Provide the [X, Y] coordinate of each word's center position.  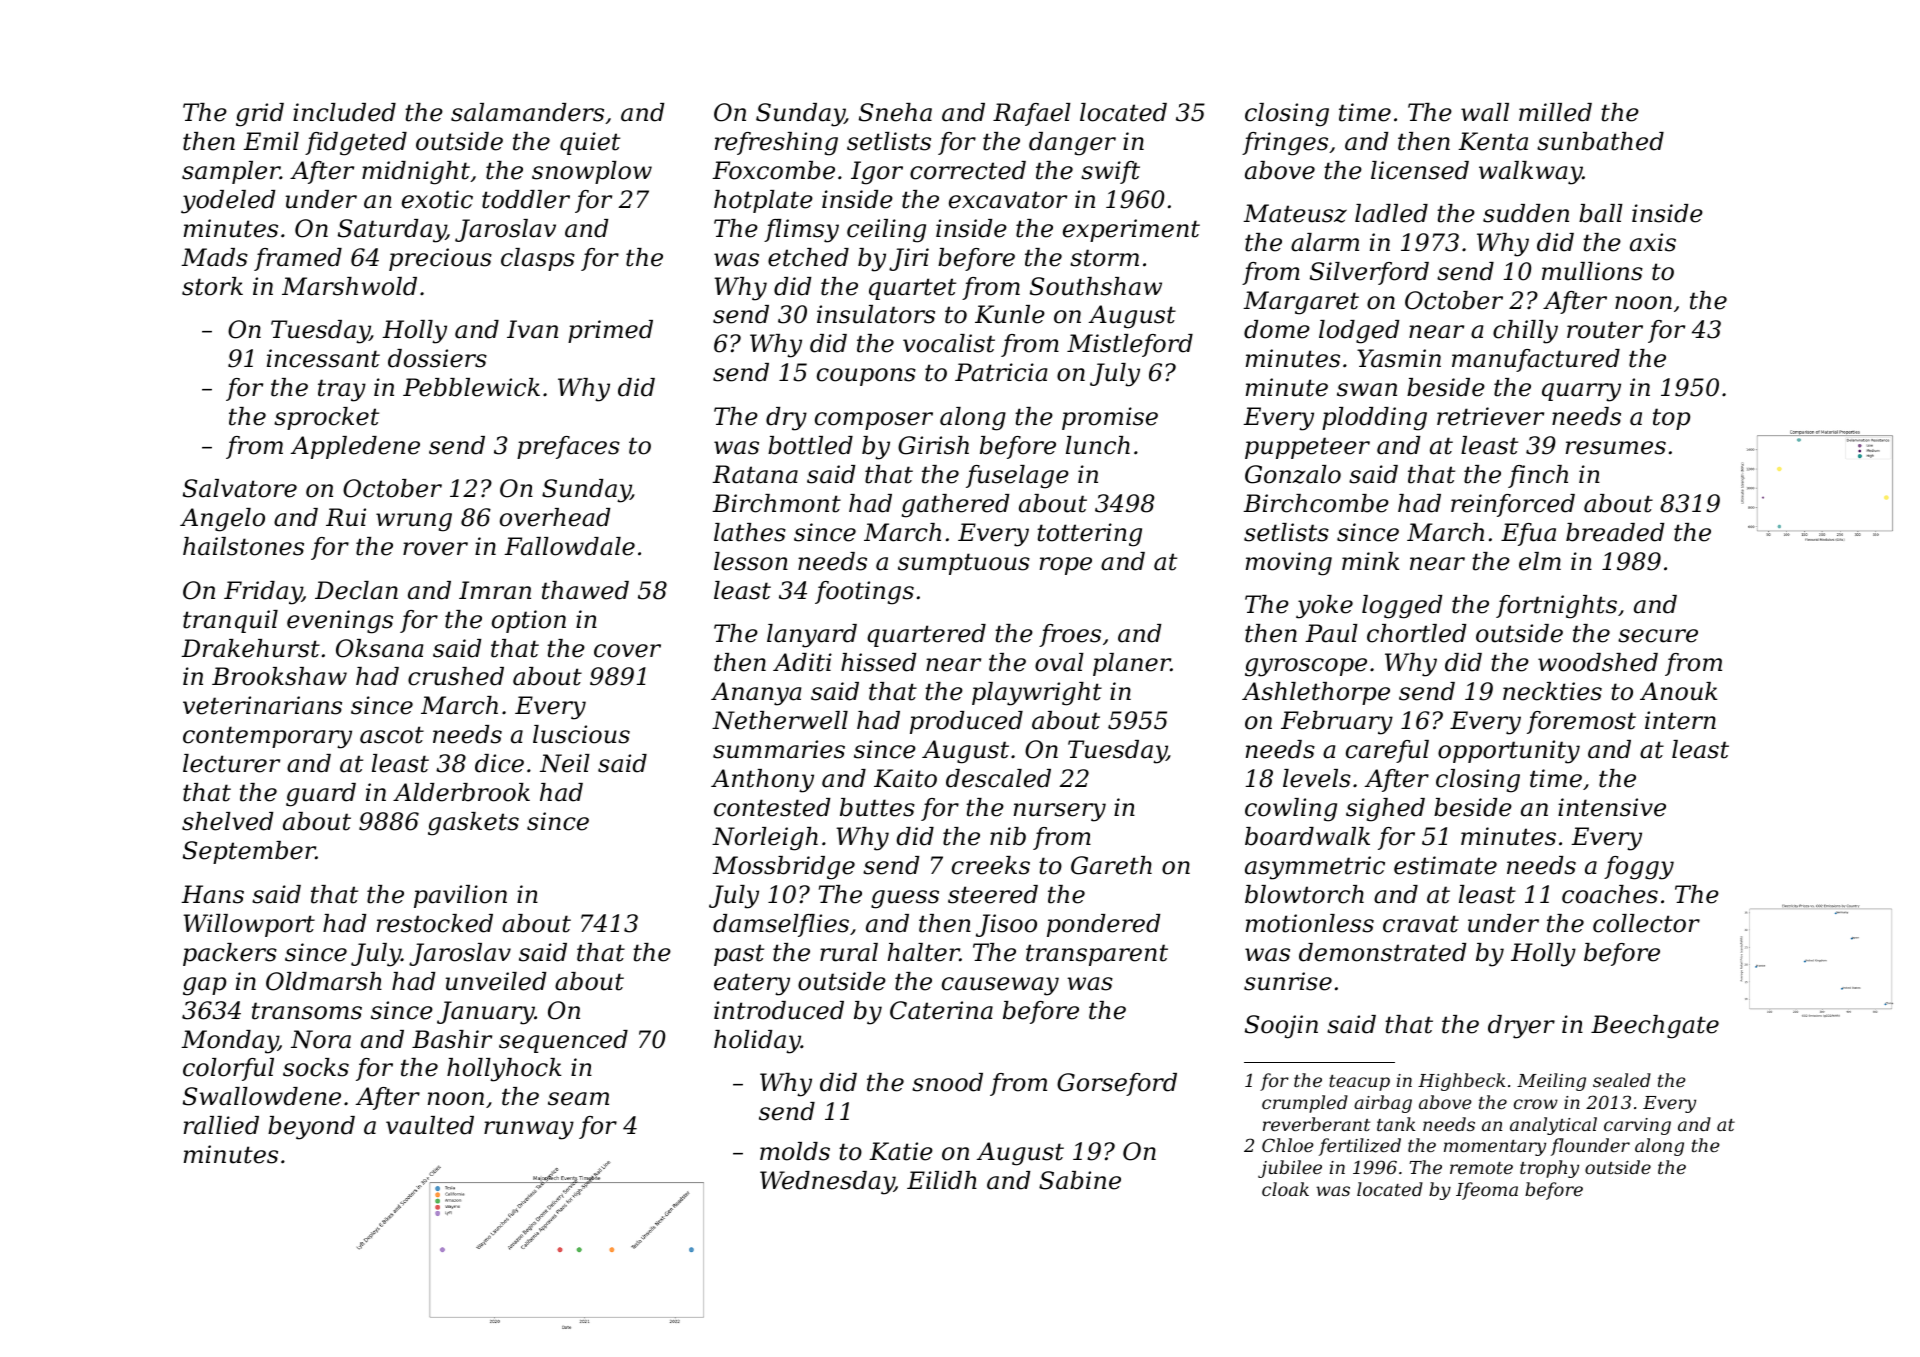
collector [1646, 923]
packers [230, 954]
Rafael [1032, 114]
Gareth [1111, 865]
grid [260, 115]
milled [1555, 112]
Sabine [1080, 1180]
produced [966, 722]
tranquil [230, 621]
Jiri [909, 259]
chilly [1525, 332]
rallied [221, 1125]
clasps [538, 259]
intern [1680, 720]
